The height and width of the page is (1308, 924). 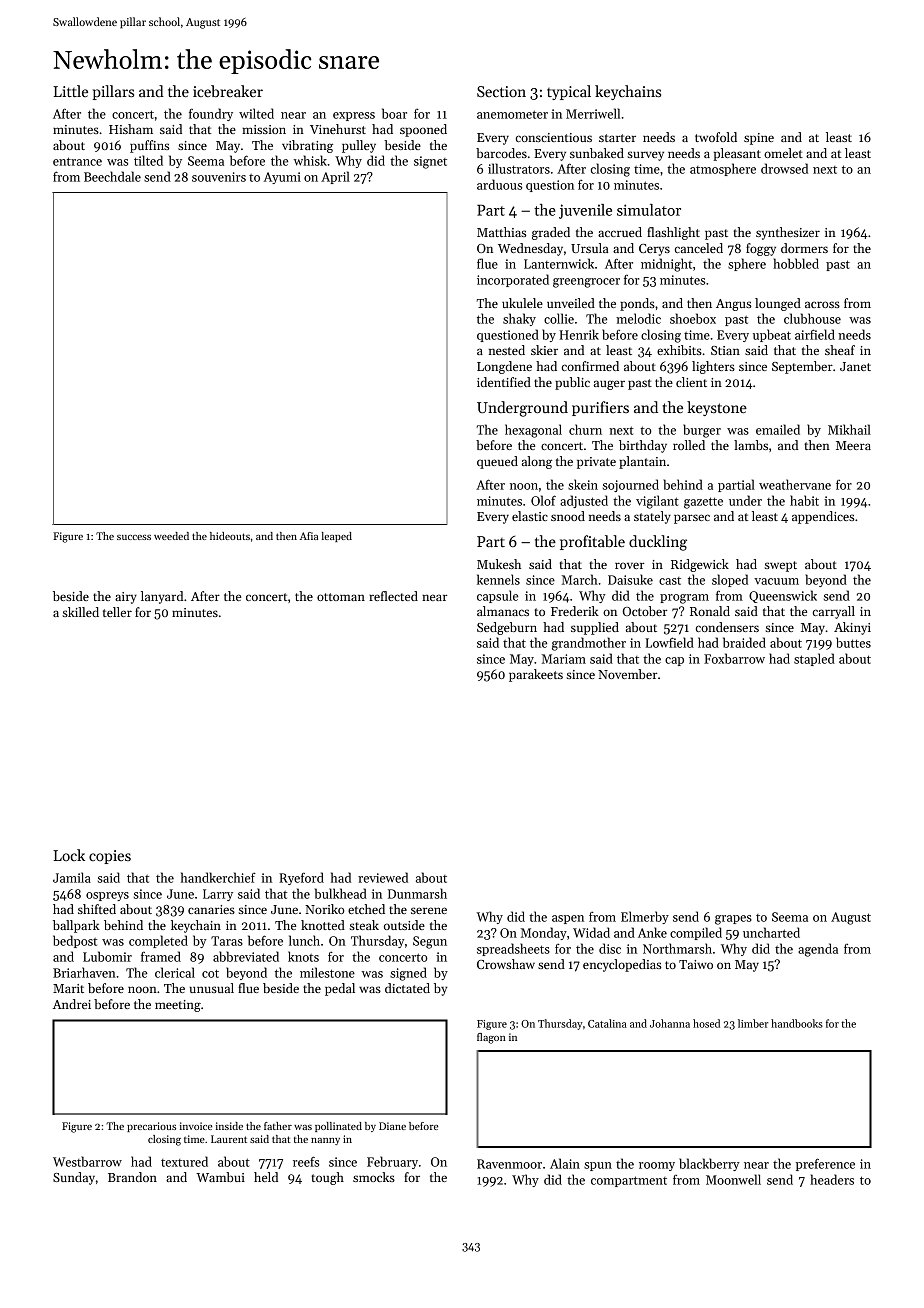 What do you see at coordinates (583, 484) in the page?
I see `skein` at bounding box center [583, 484].
